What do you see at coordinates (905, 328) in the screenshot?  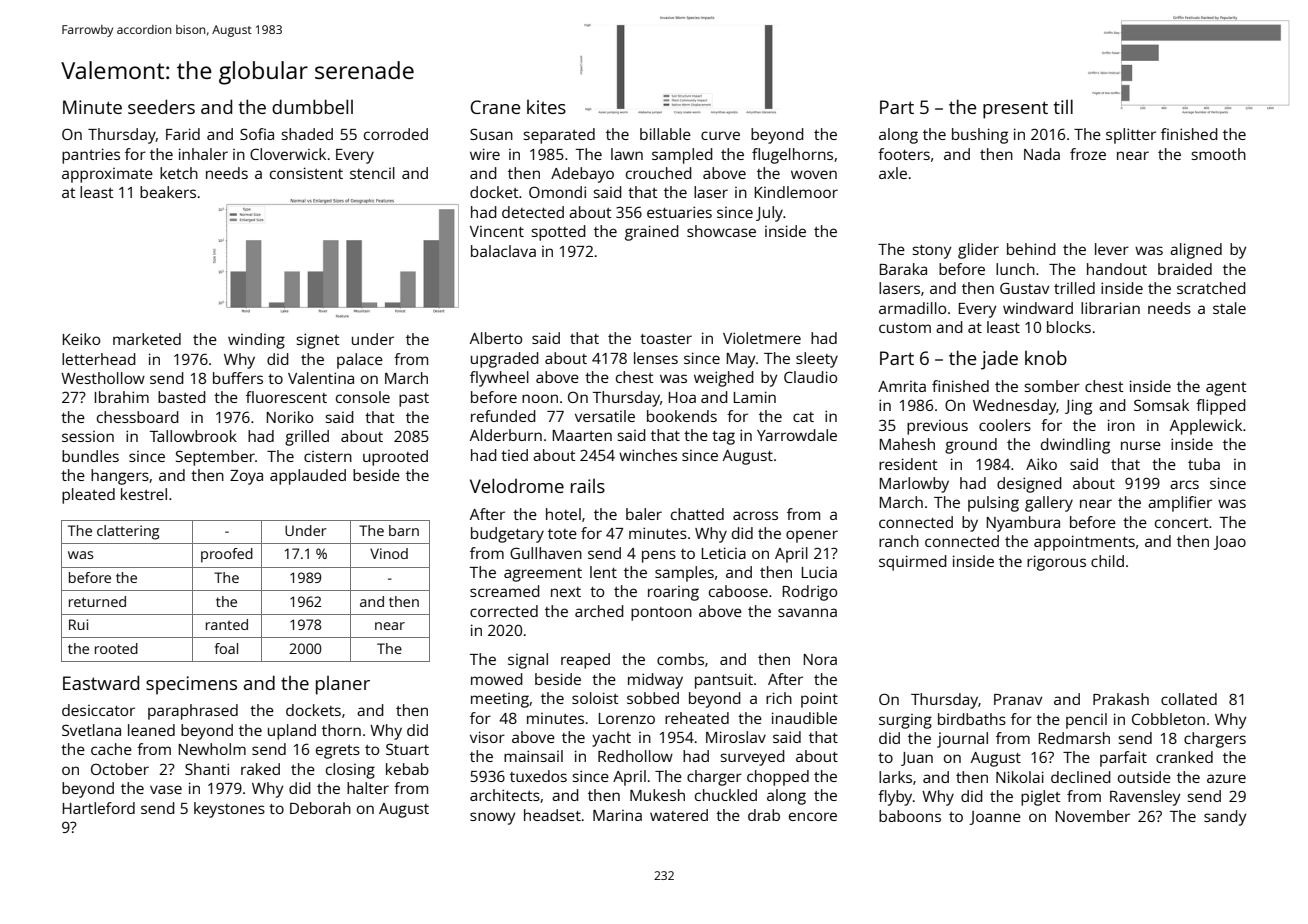 I see `custom` at bounding box center [905, 328].
